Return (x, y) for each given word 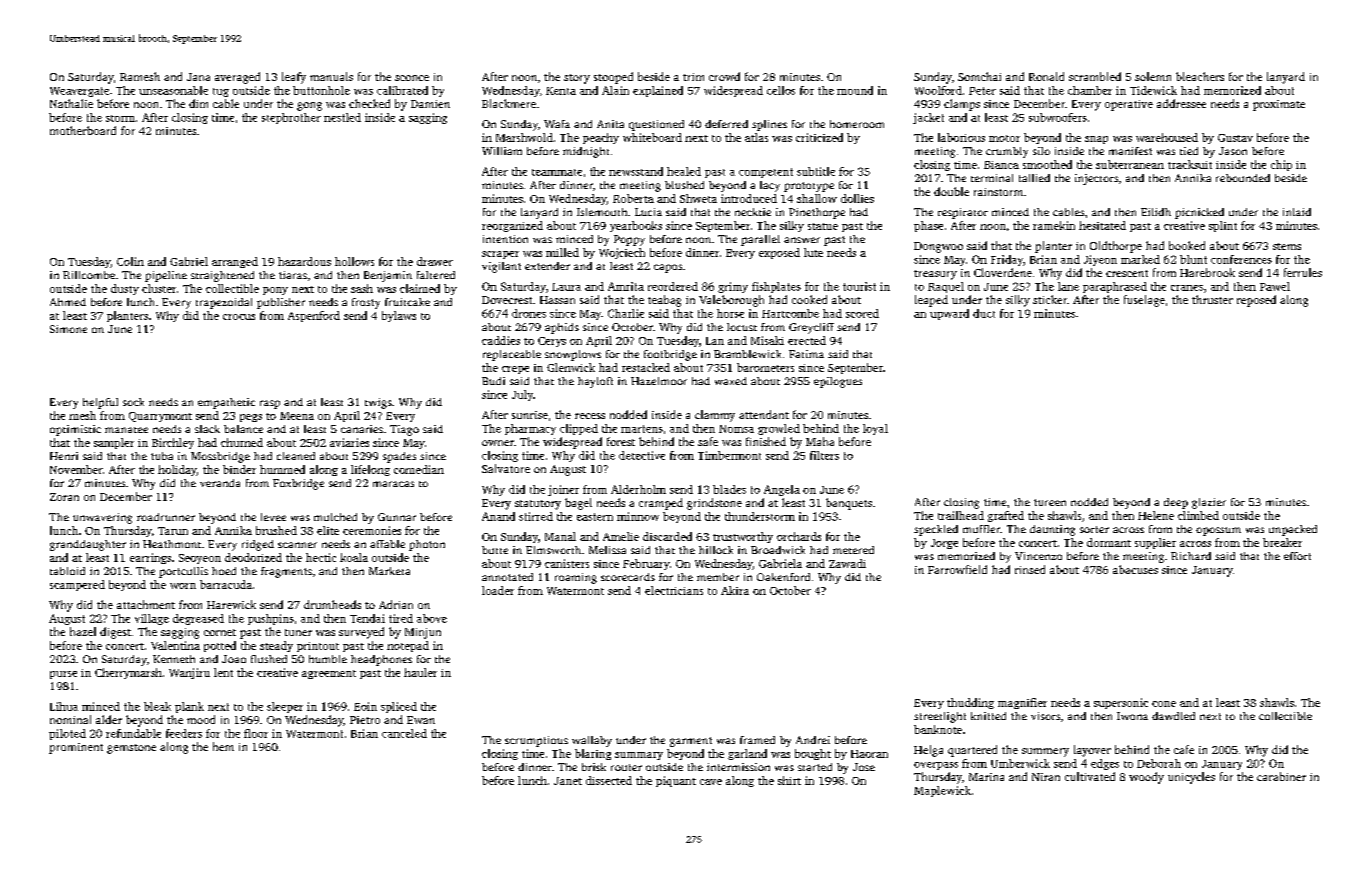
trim (693, 77)
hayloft (595, 382)
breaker (1282, 542)
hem (223, 746)
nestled (342, 117)
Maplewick (942, 791)
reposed (1256, 301)
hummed (282, 469)
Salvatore (506, 468)
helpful (100, 403)
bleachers (1200, 76)
